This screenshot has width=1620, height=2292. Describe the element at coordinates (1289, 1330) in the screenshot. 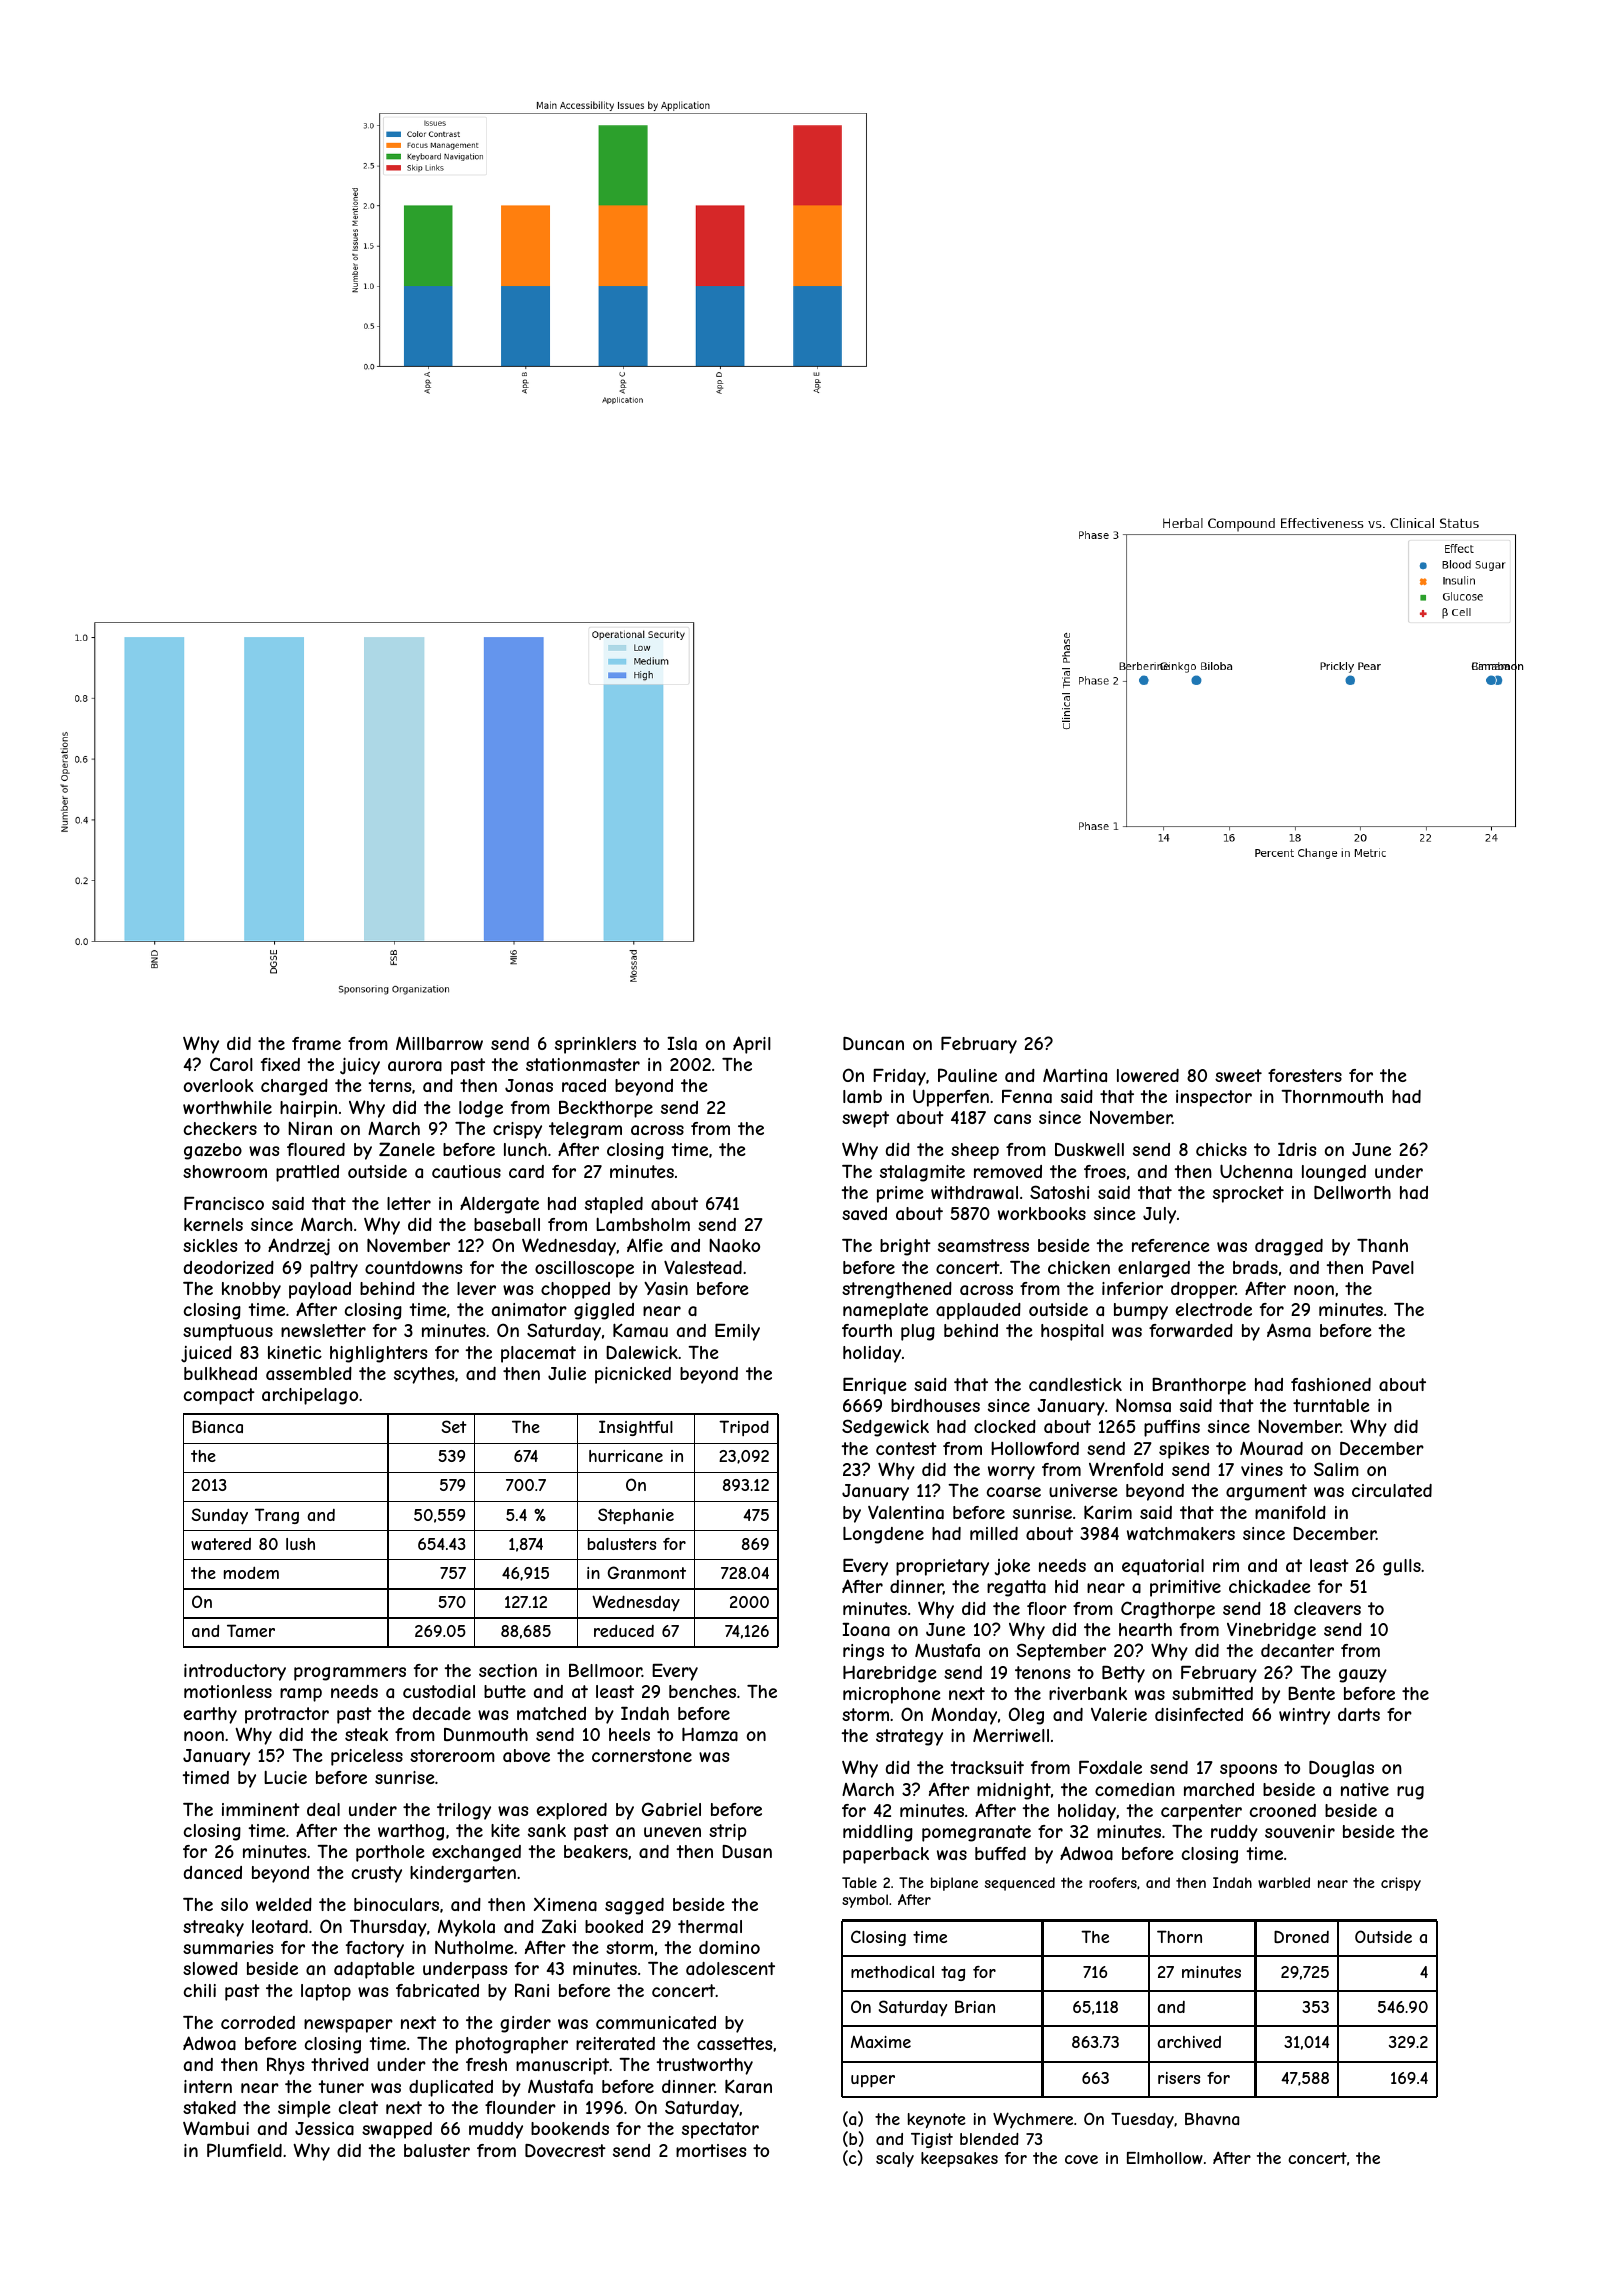

I see `Asma` at that location.
